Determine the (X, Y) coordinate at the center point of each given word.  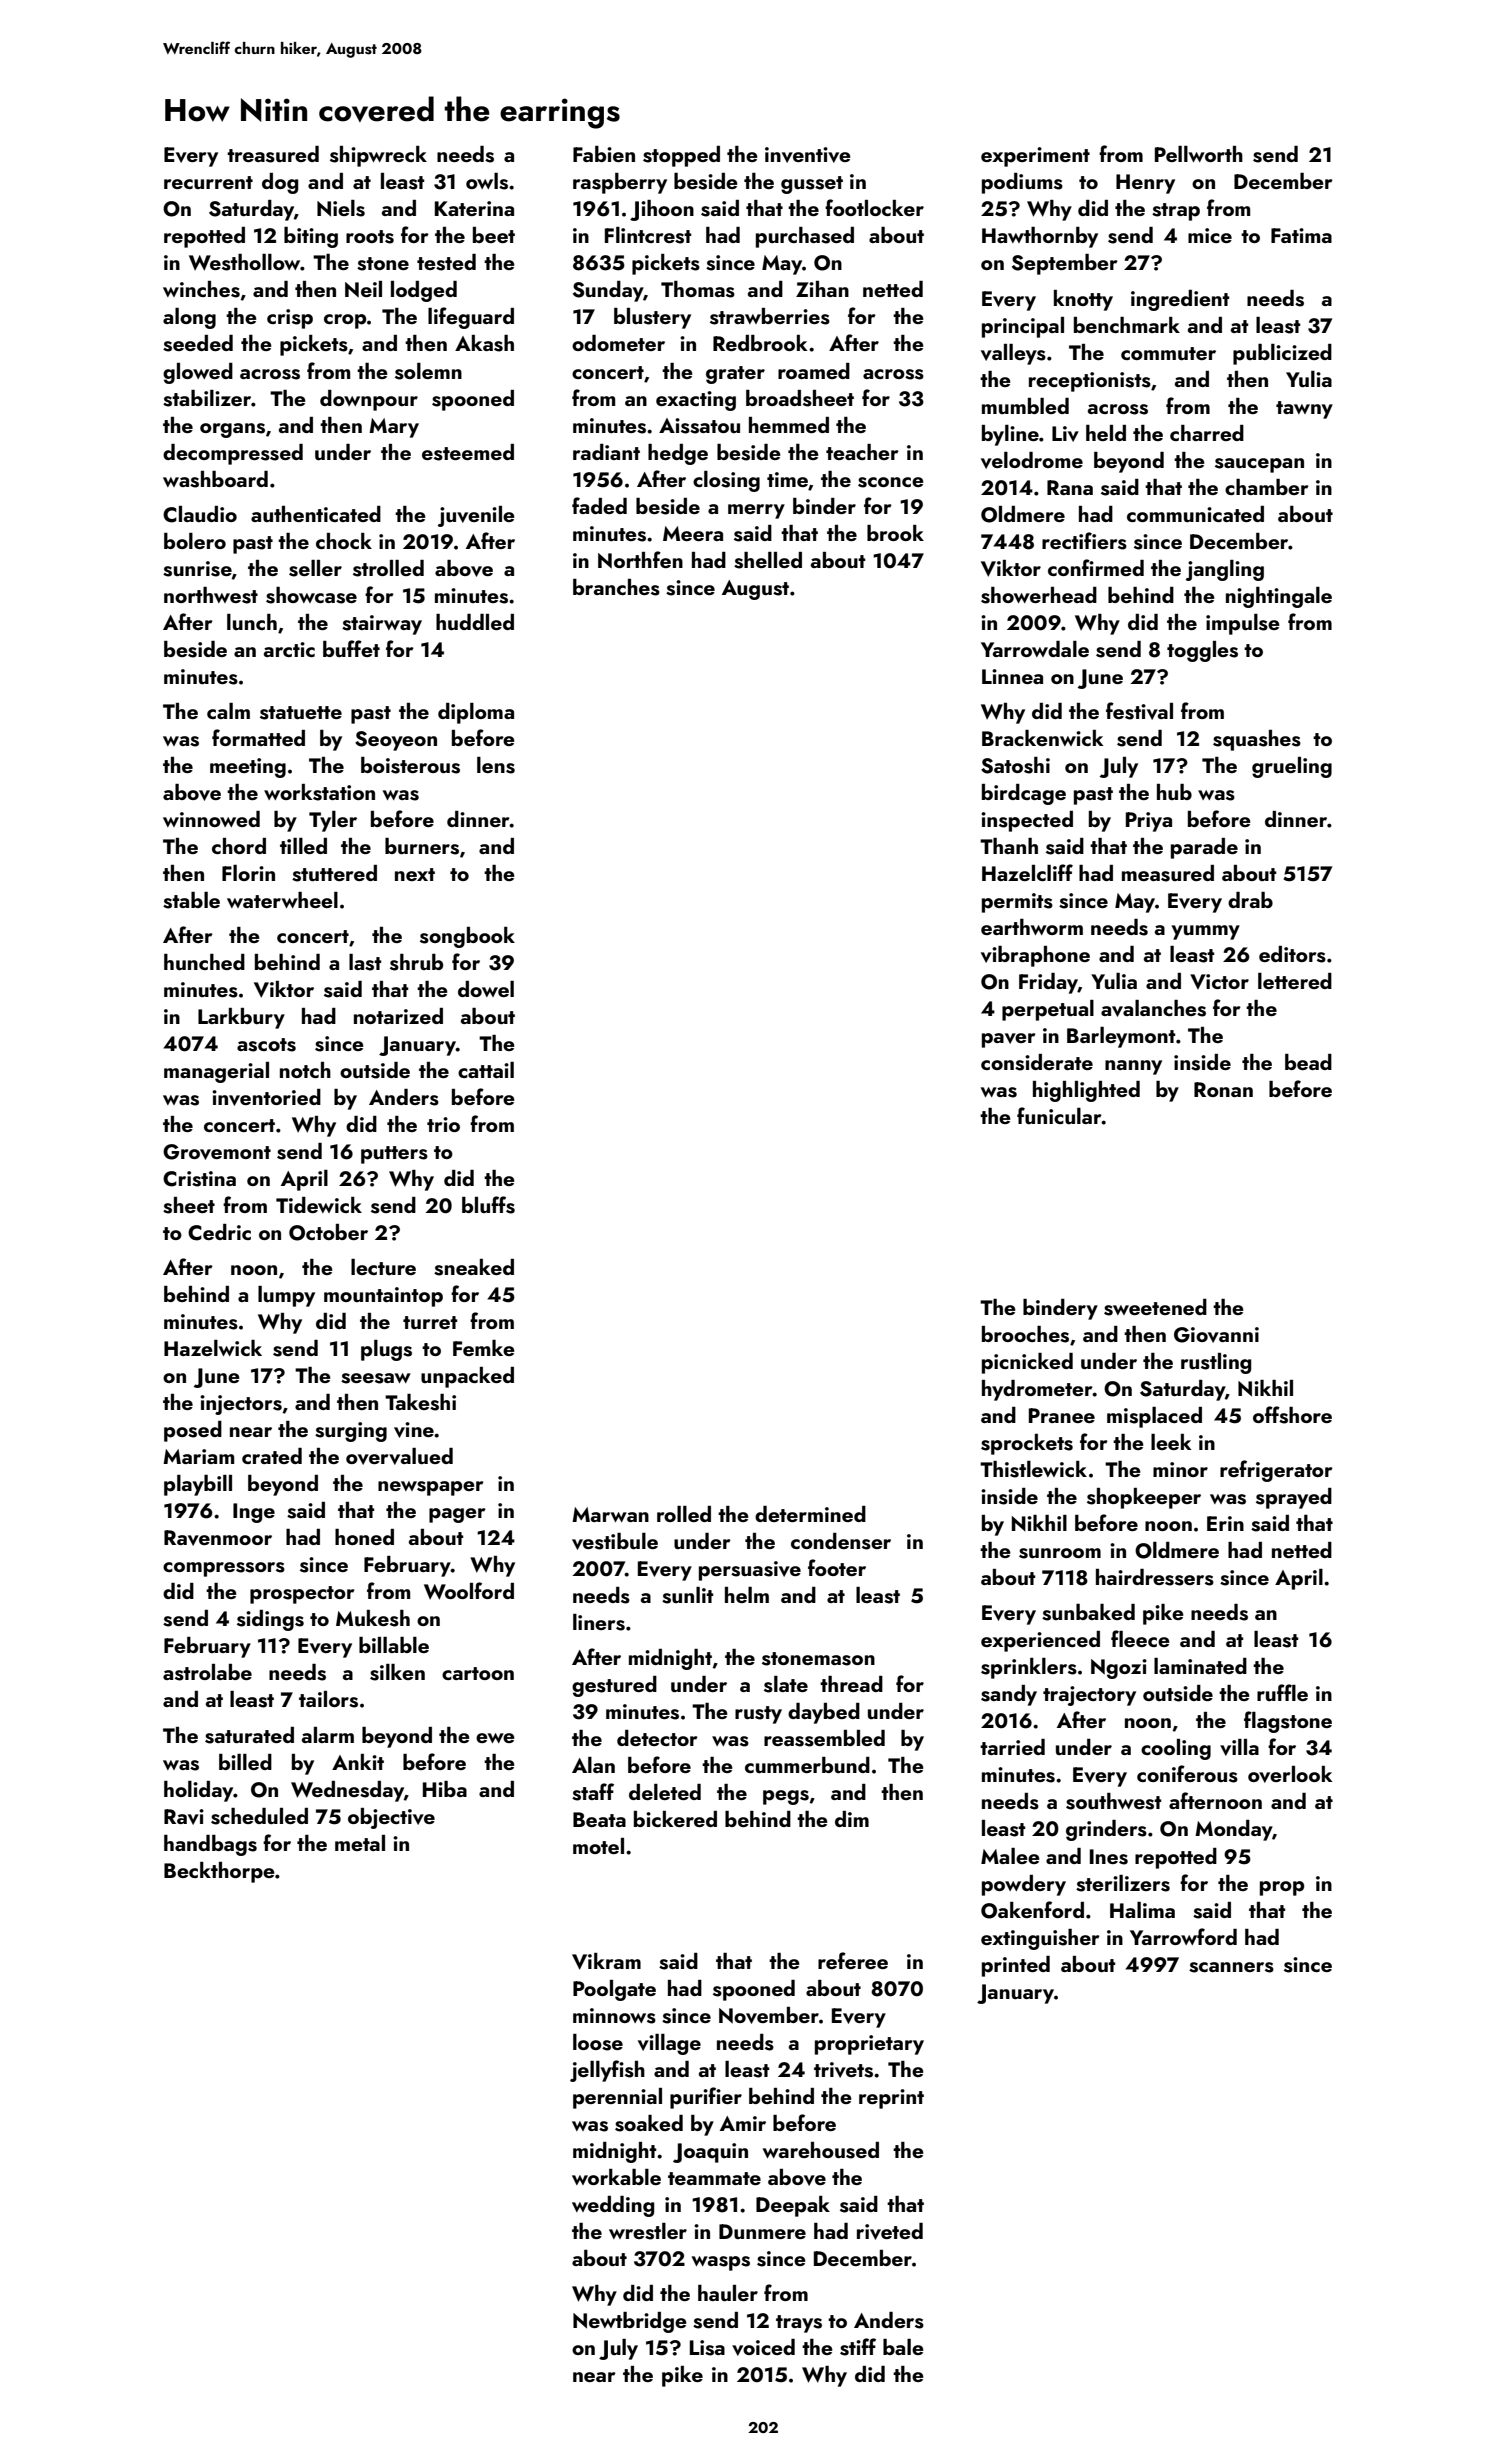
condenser (841, 1541)
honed (364, 1537)
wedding (613, 2206)
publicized (1282, 354)
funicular (1059, 1115)
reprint (891, 2099)
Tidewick (319, 1205)
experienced (1040, 1641)
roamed (814, 371)
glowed (198, 373)
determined (810, 1514)
